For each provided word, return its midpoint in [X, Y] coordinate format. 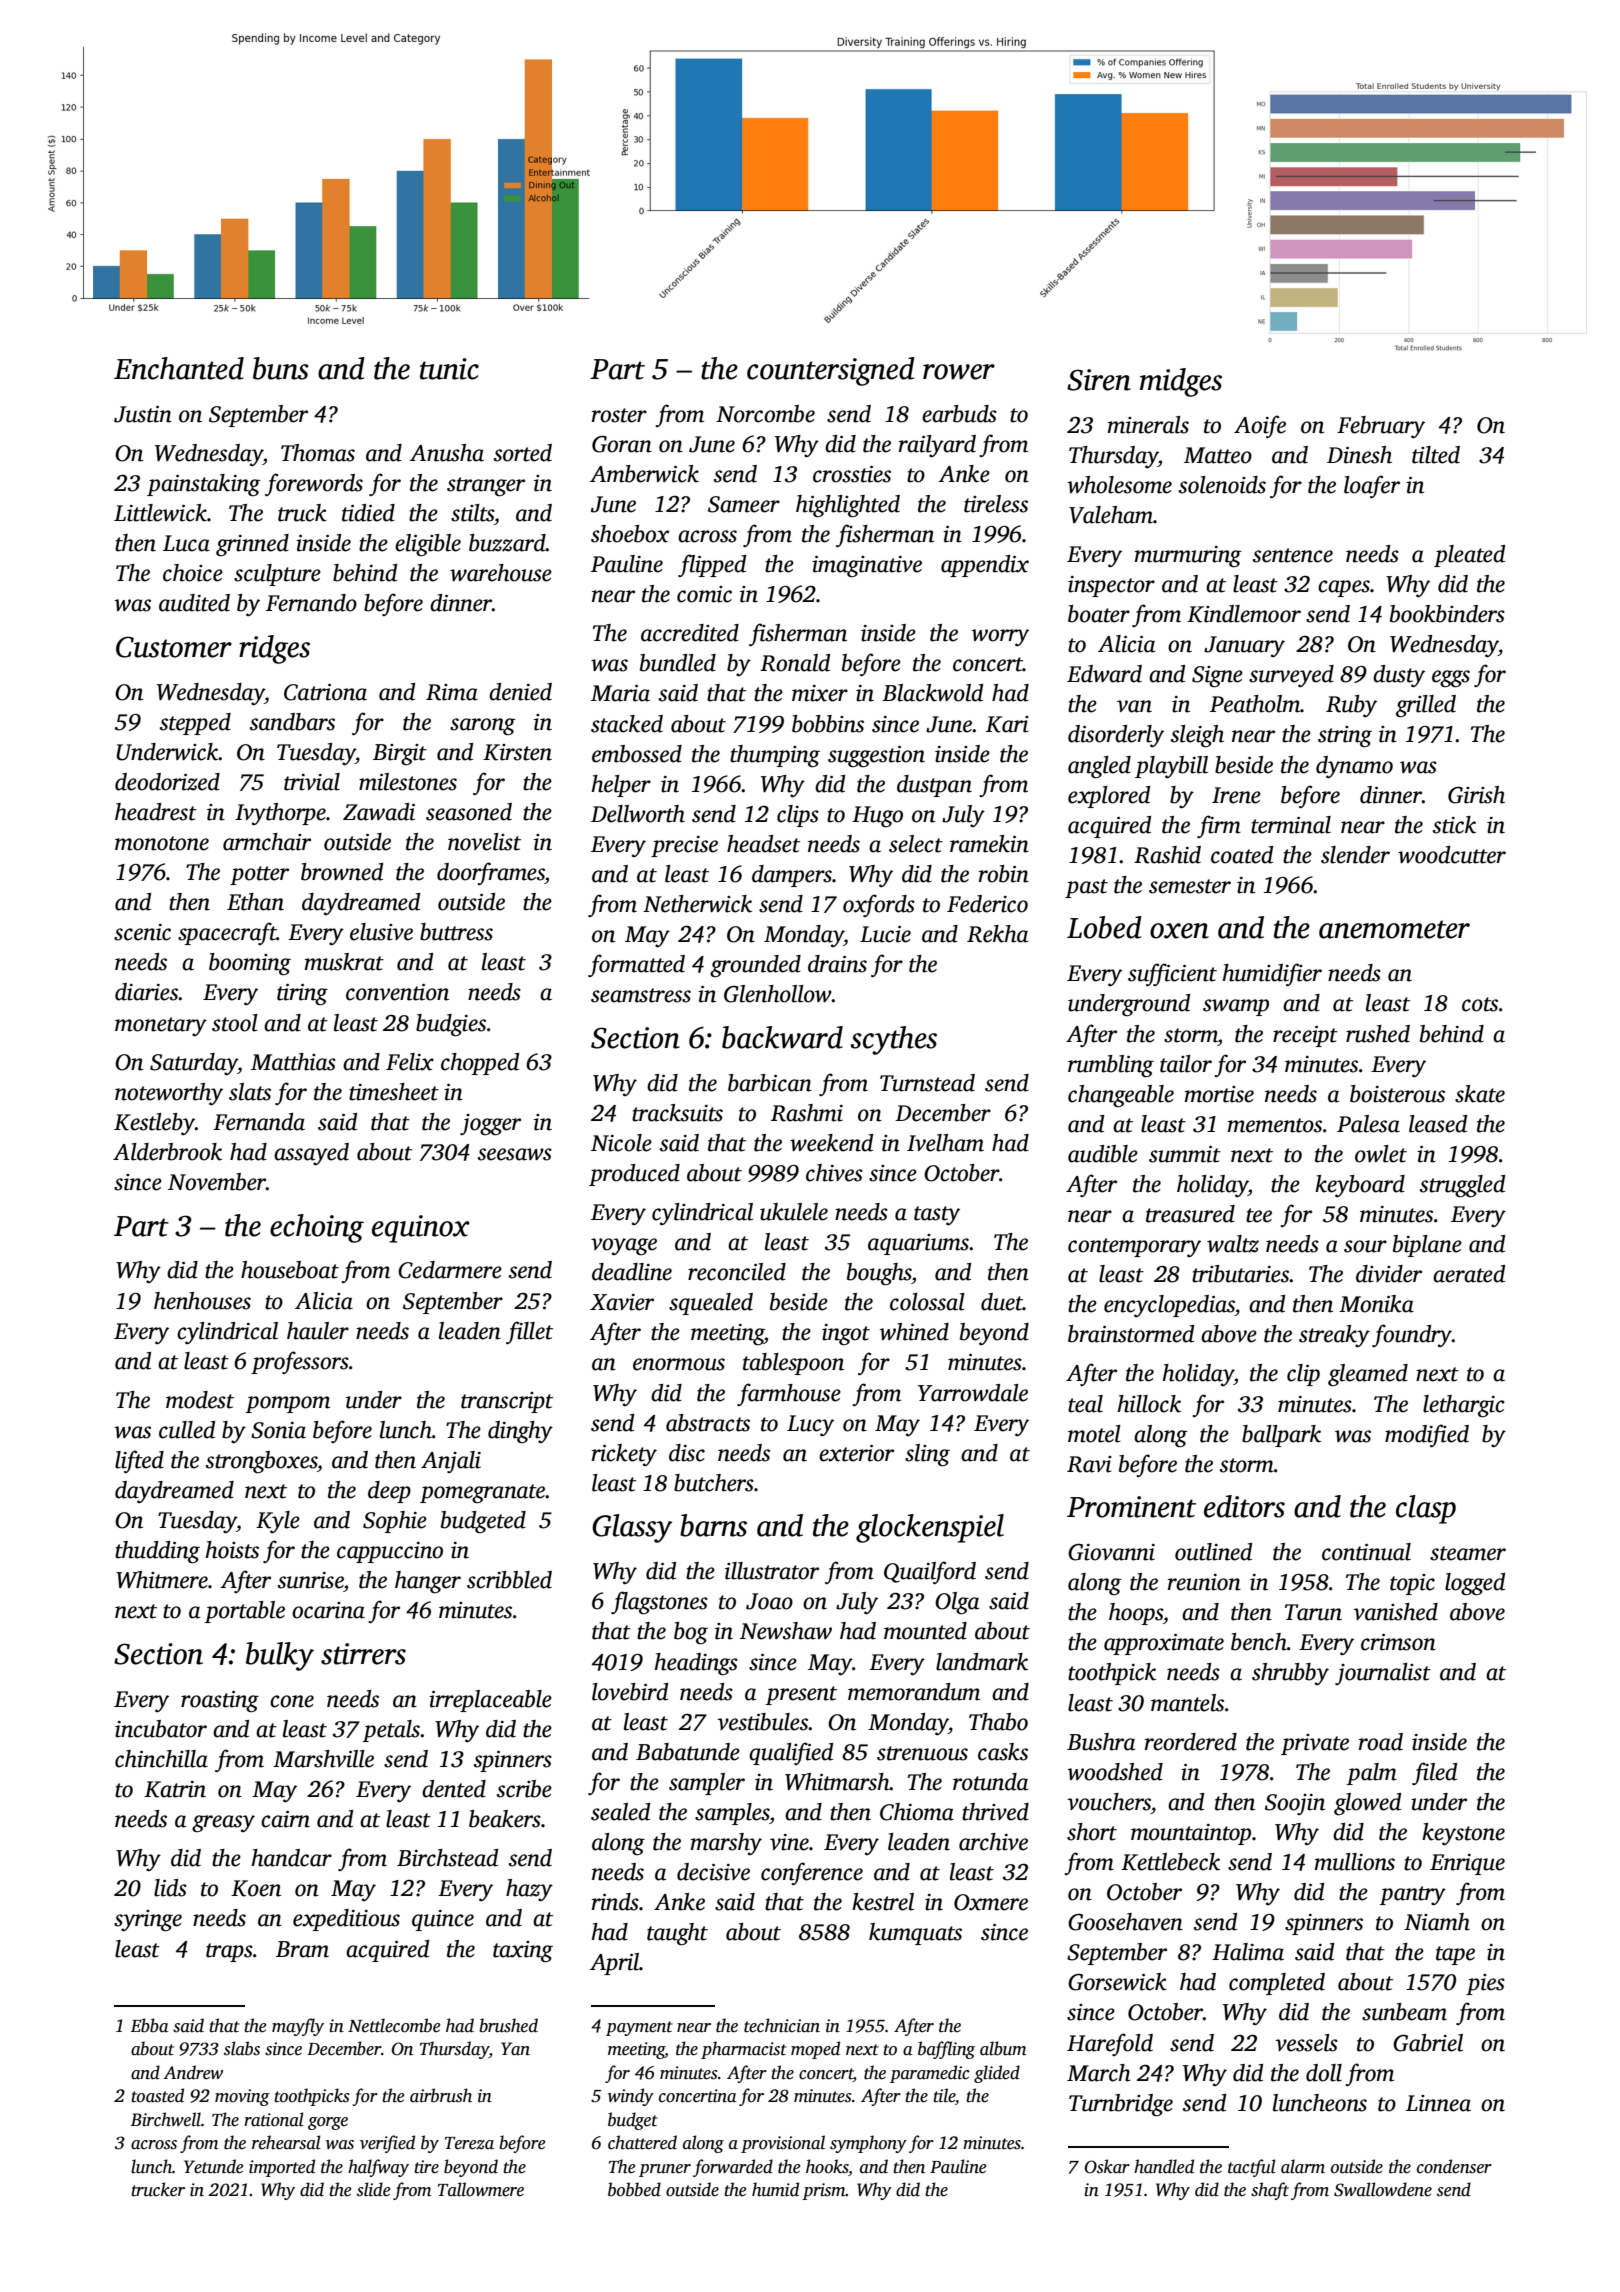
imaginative [867, 567]
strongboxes [261, 1462]
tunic [449, 369]
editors [1244, 1506]
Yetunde [213, 2166]
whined [914, 1332]
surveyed [1291, 676]
